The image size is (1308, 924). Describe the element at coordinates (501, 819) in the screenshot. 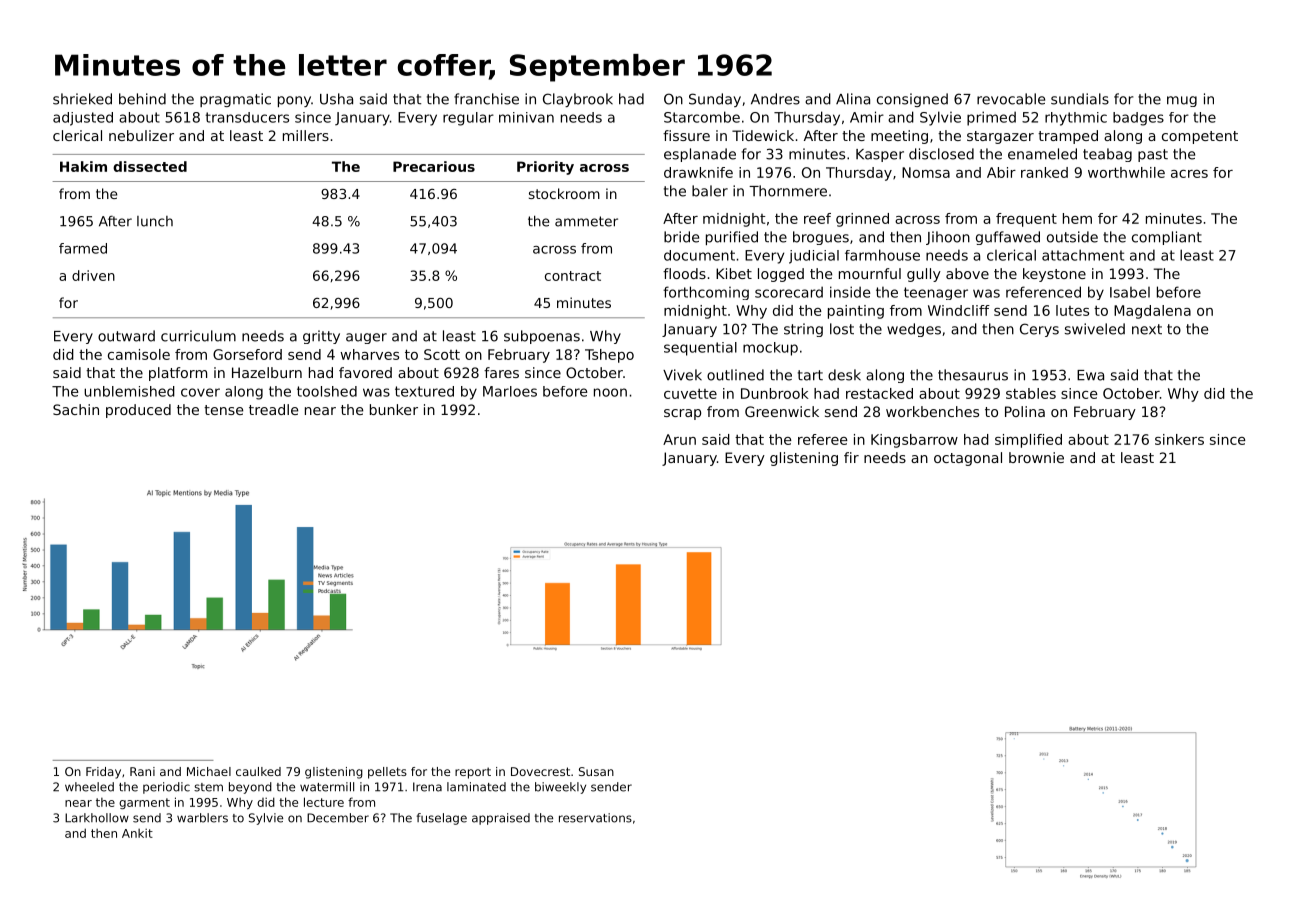

I see `appraised` at that location.
